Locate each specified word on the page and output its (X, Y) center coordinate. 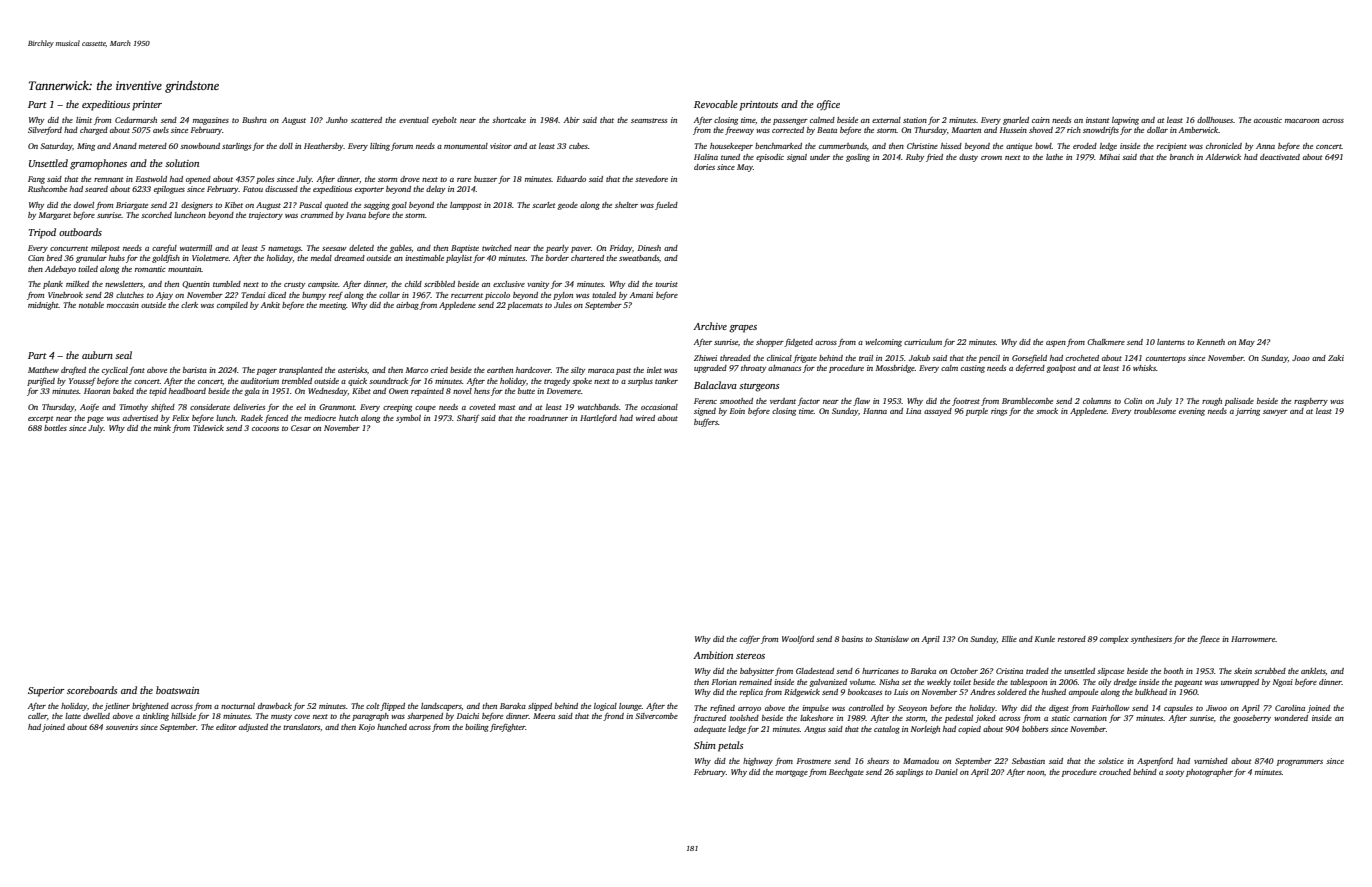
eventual (414, 120)
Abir (572, 120)
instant (1098, 120)
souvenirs (122, 727)
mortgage (792, 773)
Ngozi (1283, 683)
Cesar (301, 428)
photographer (1209, 773)
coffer (750, 640)
